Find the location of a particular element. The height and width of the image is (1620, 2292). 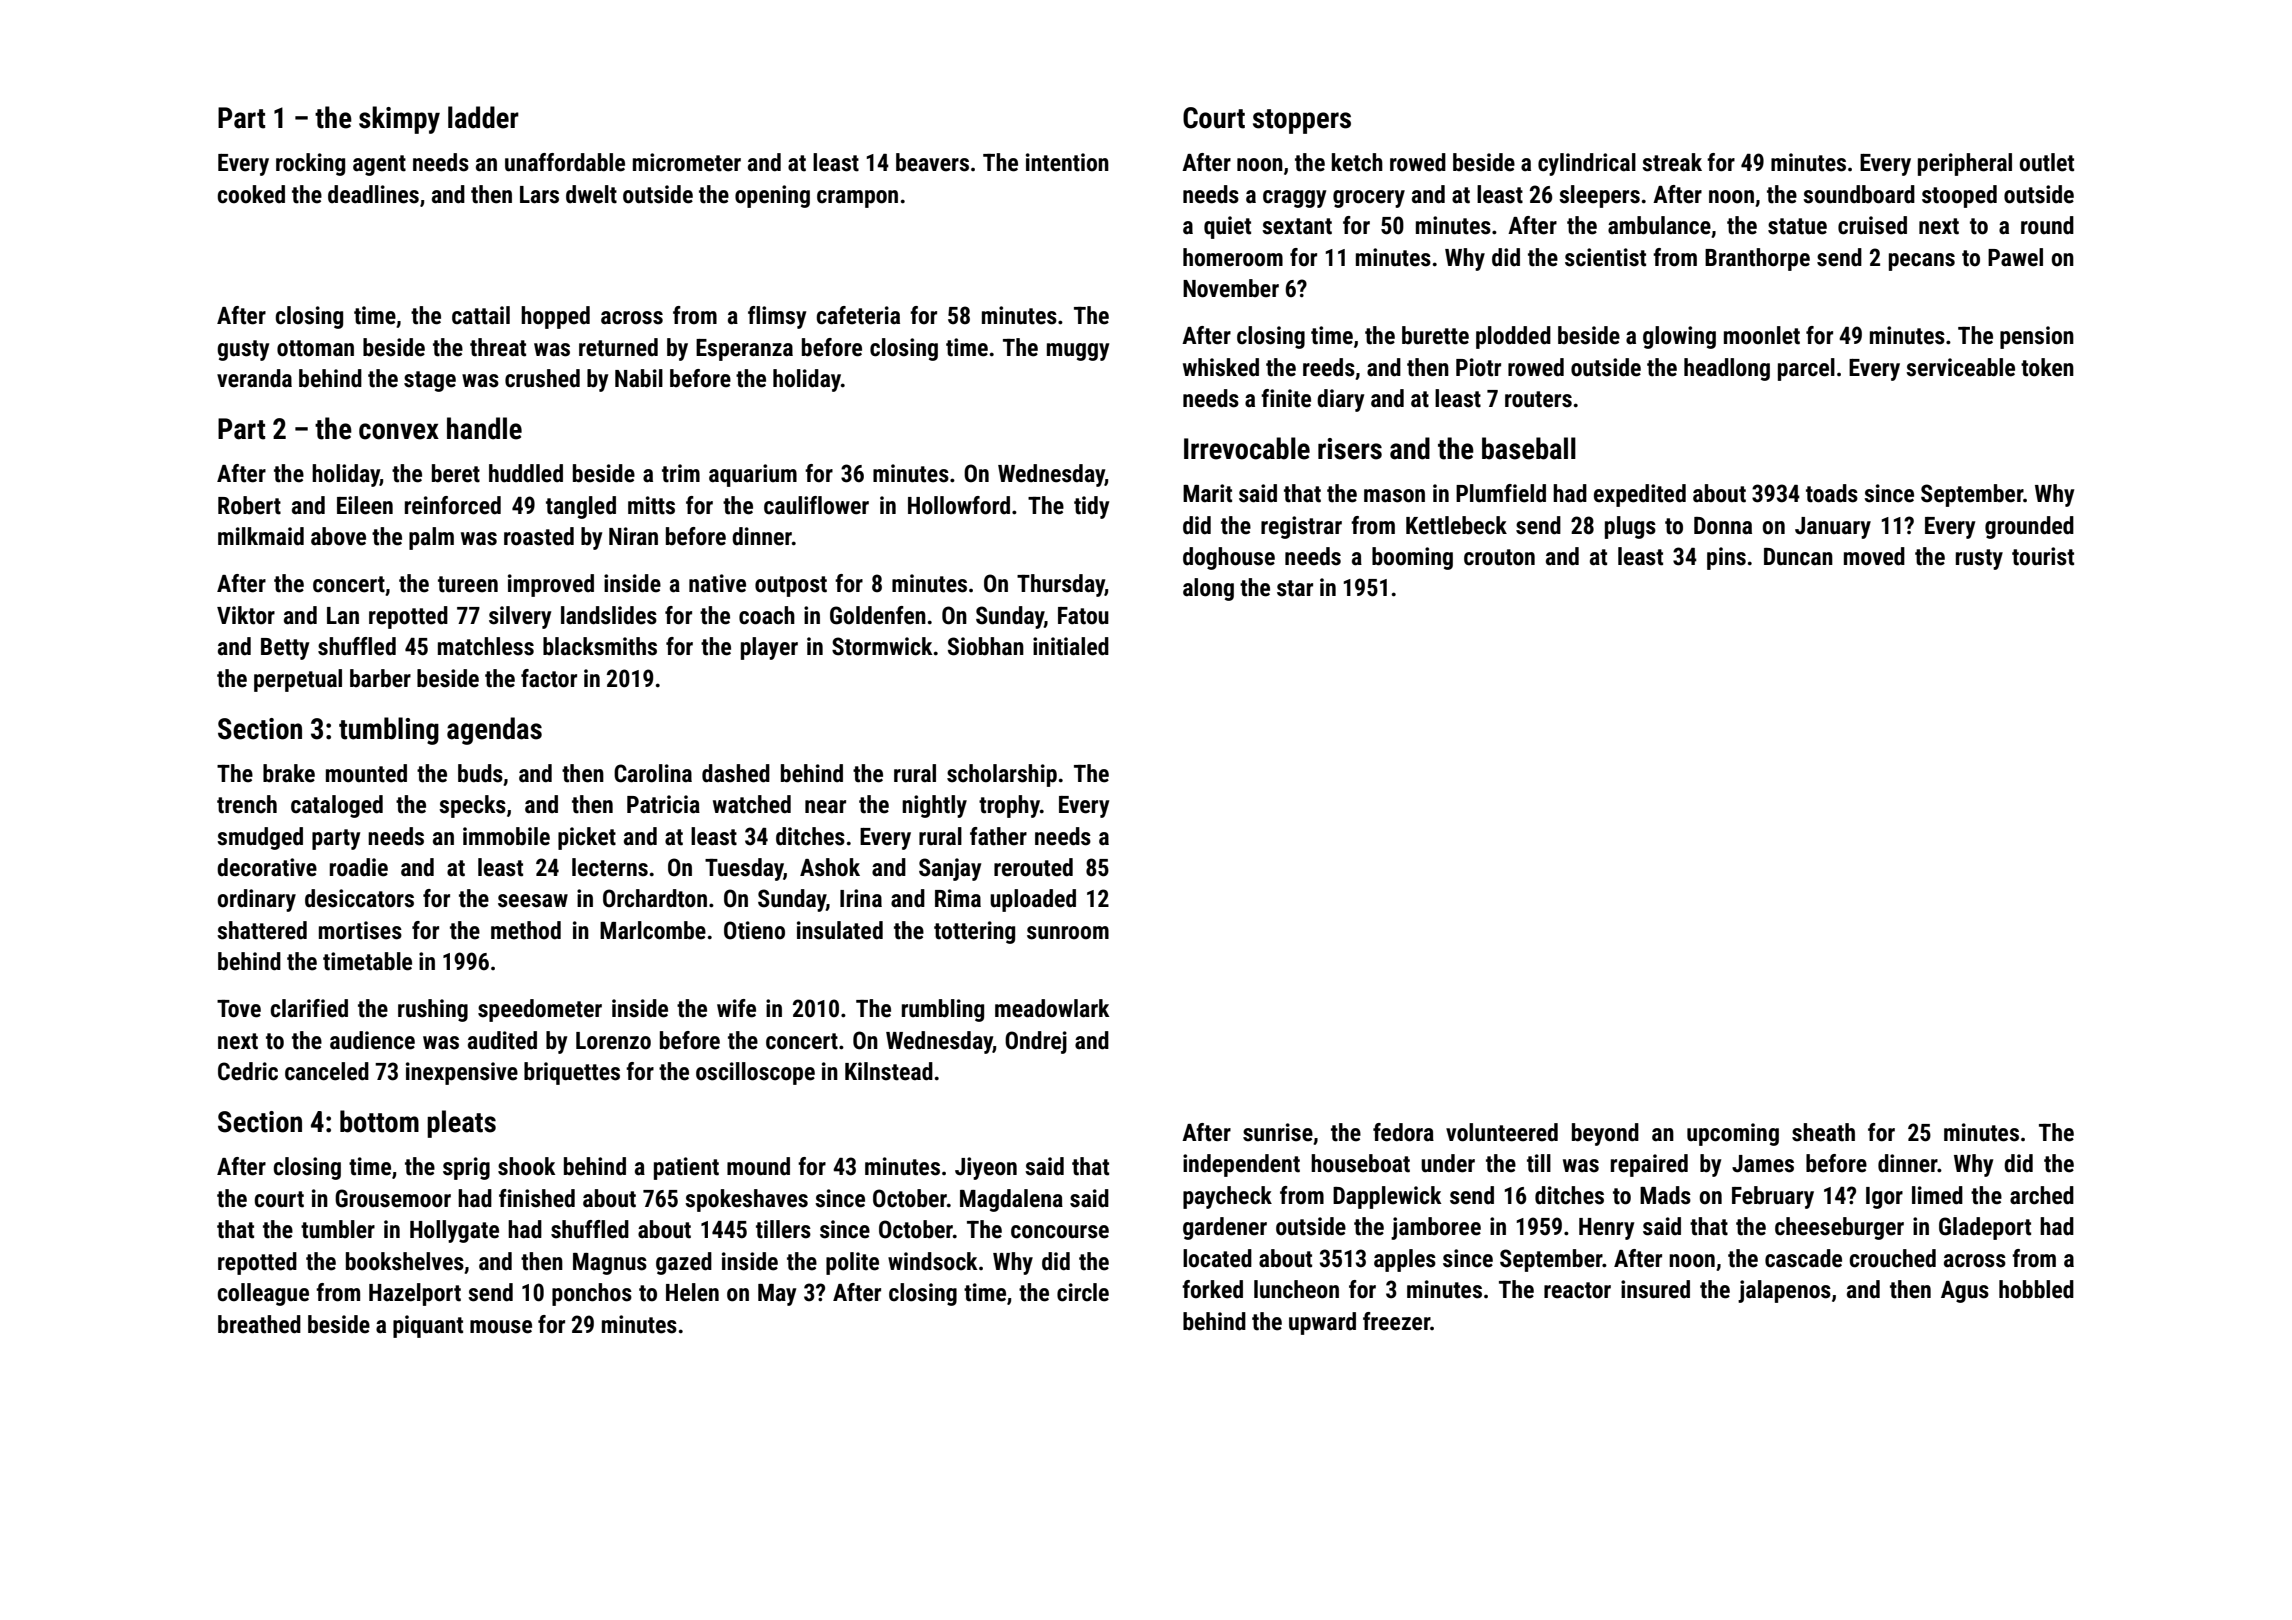

nightly is located at coordinates (934, 806).
